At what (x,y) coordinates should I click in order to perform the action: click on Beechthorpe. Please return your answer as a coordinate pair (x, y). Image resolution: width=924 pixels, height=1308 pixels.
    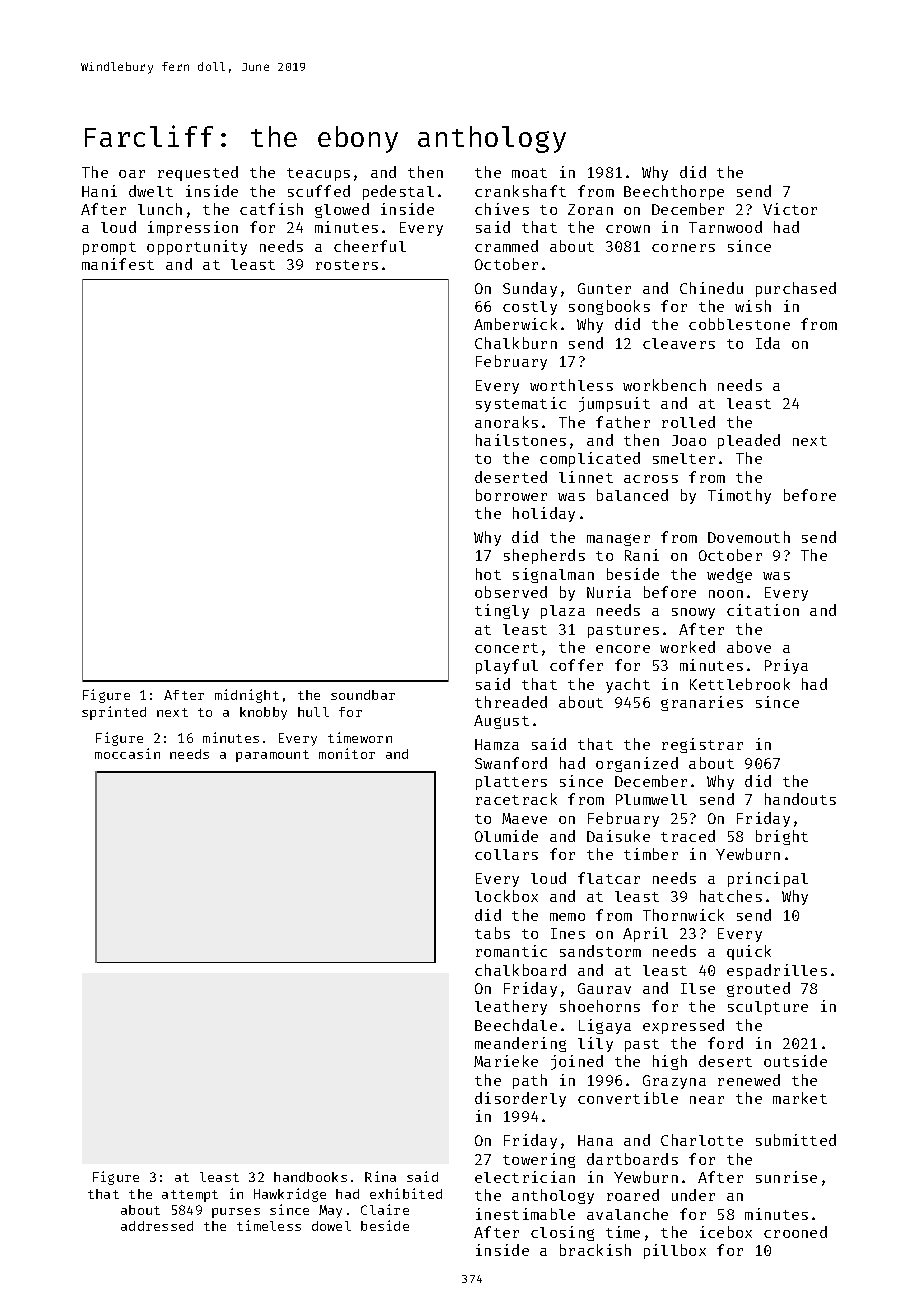
    Looking at the image, I should click on (674, 192).
